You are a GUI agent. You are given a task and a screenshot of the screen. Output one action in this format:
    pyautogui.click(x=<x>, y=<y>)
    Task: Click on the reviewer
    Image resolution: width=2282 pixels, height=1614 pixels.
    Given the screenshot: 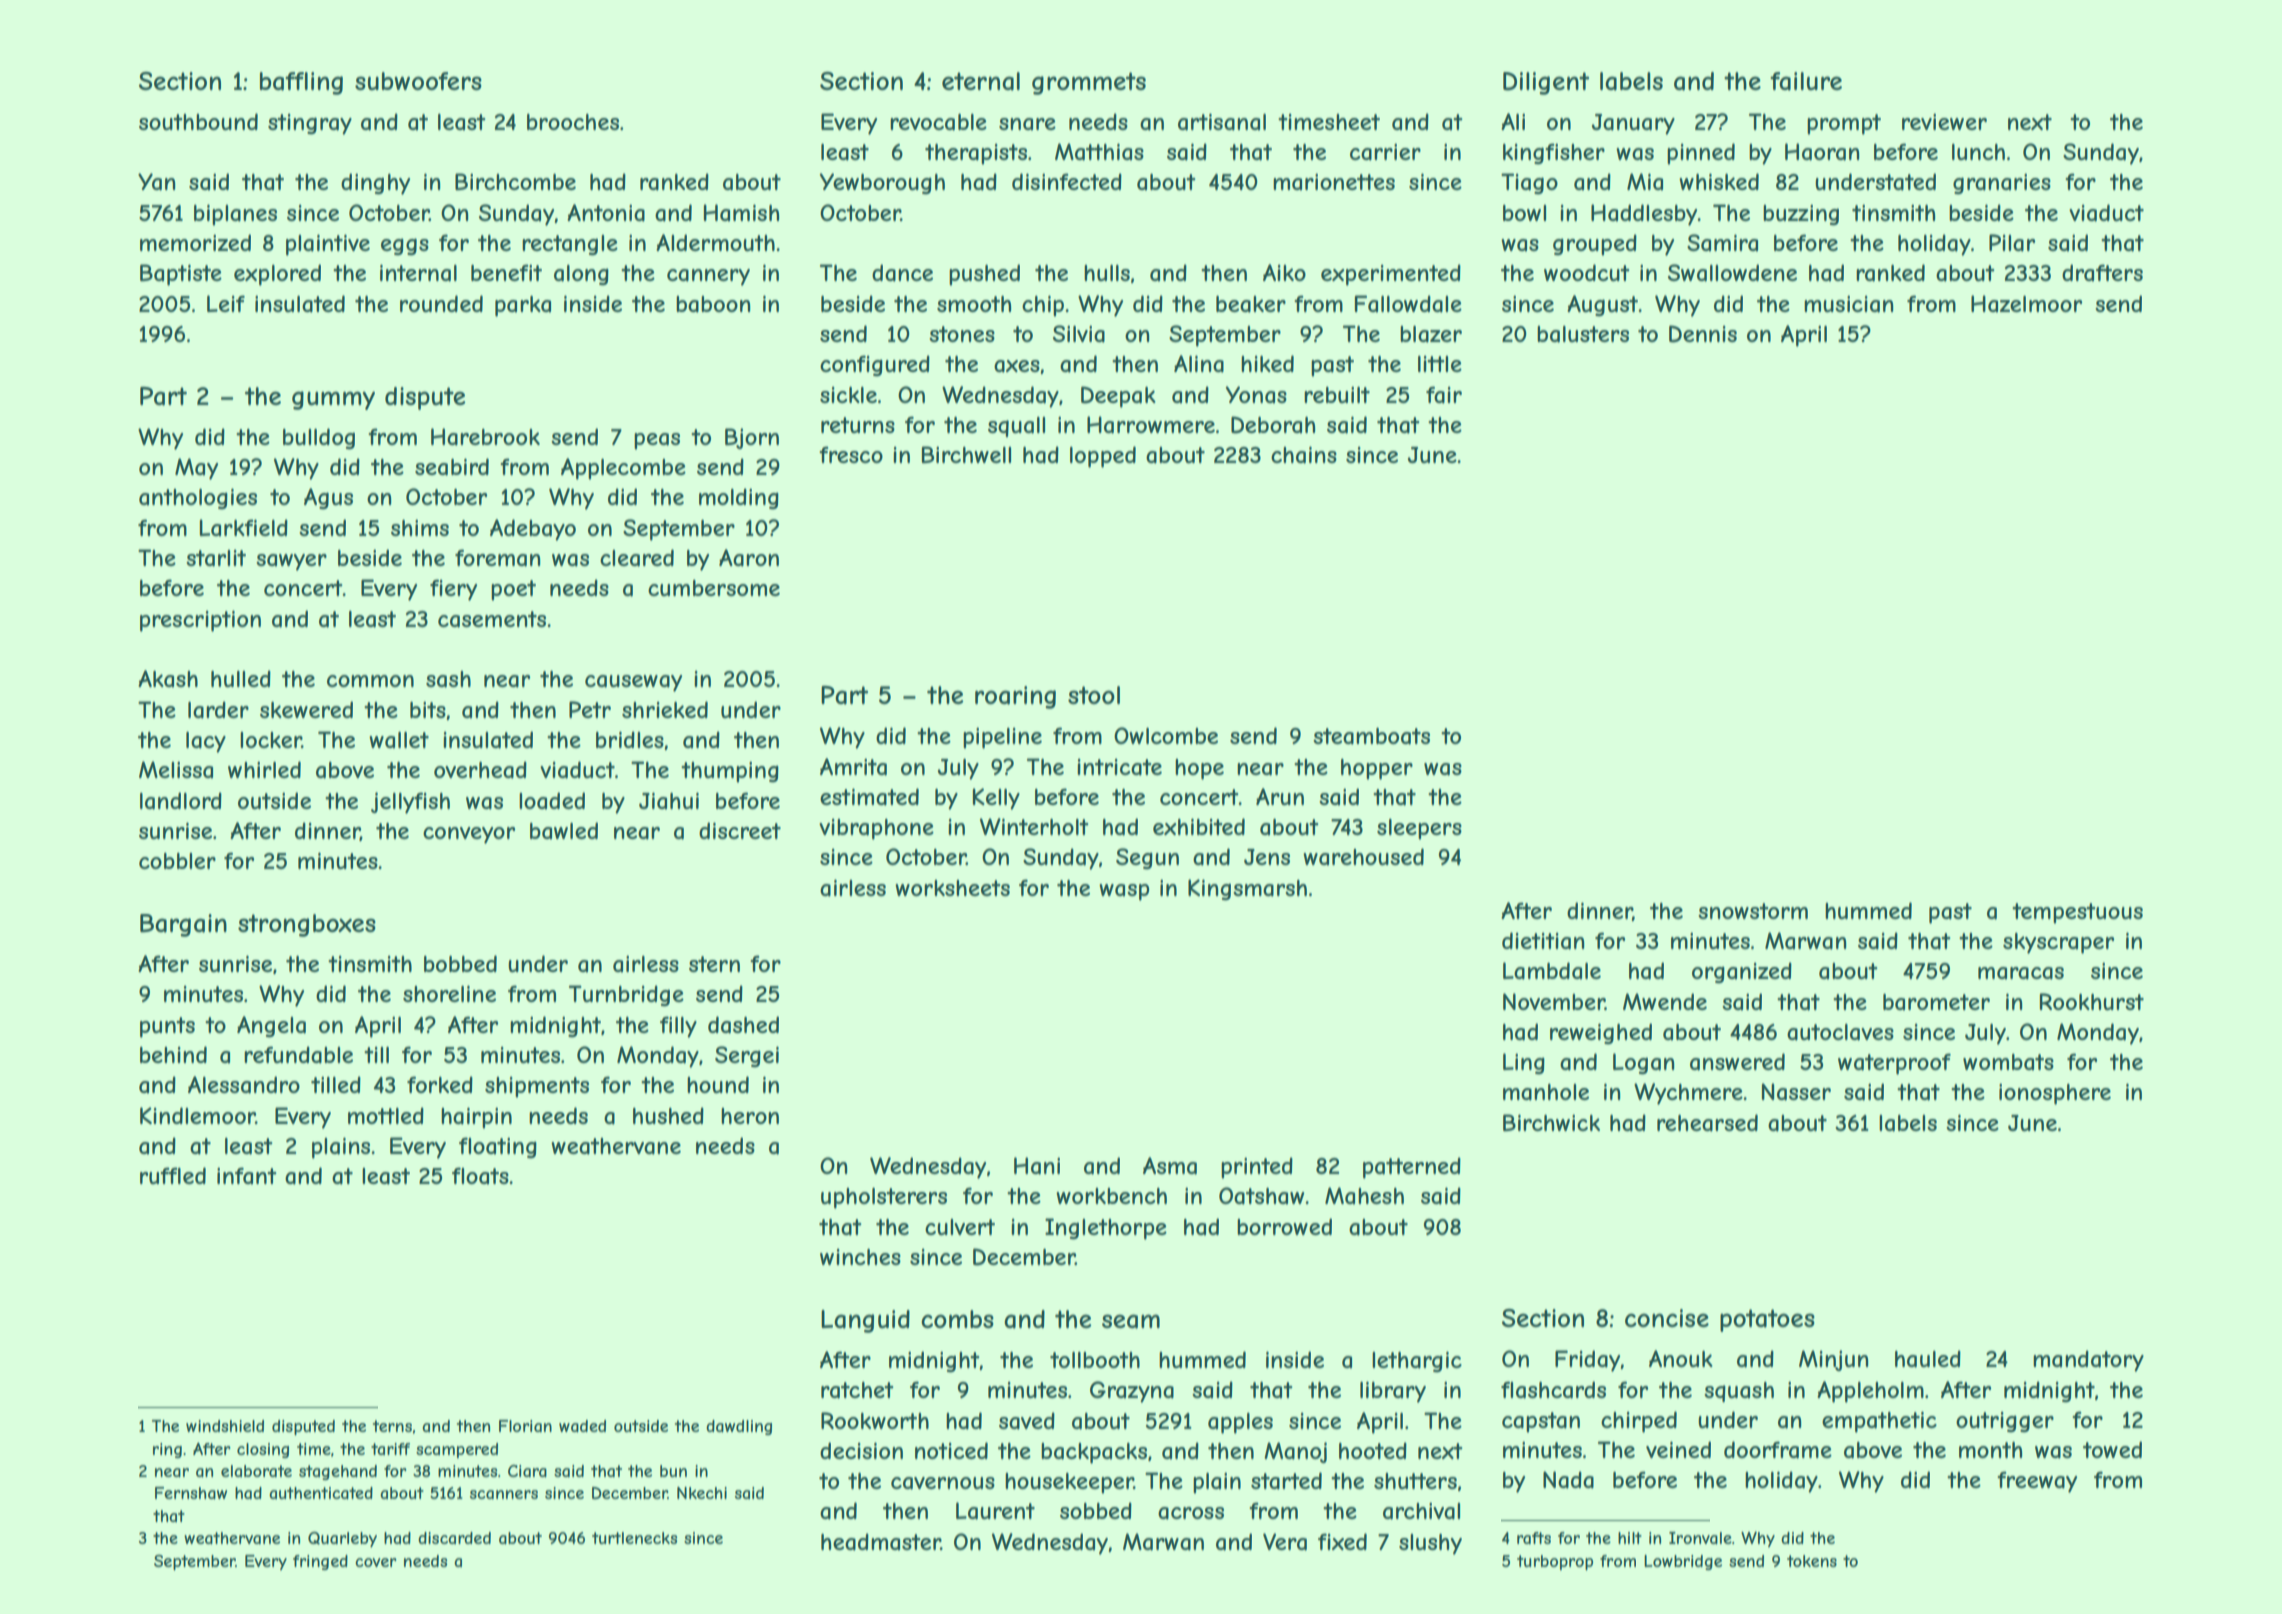 What is the action you would take?
    pyautogui.click(x=1944, y=122)
